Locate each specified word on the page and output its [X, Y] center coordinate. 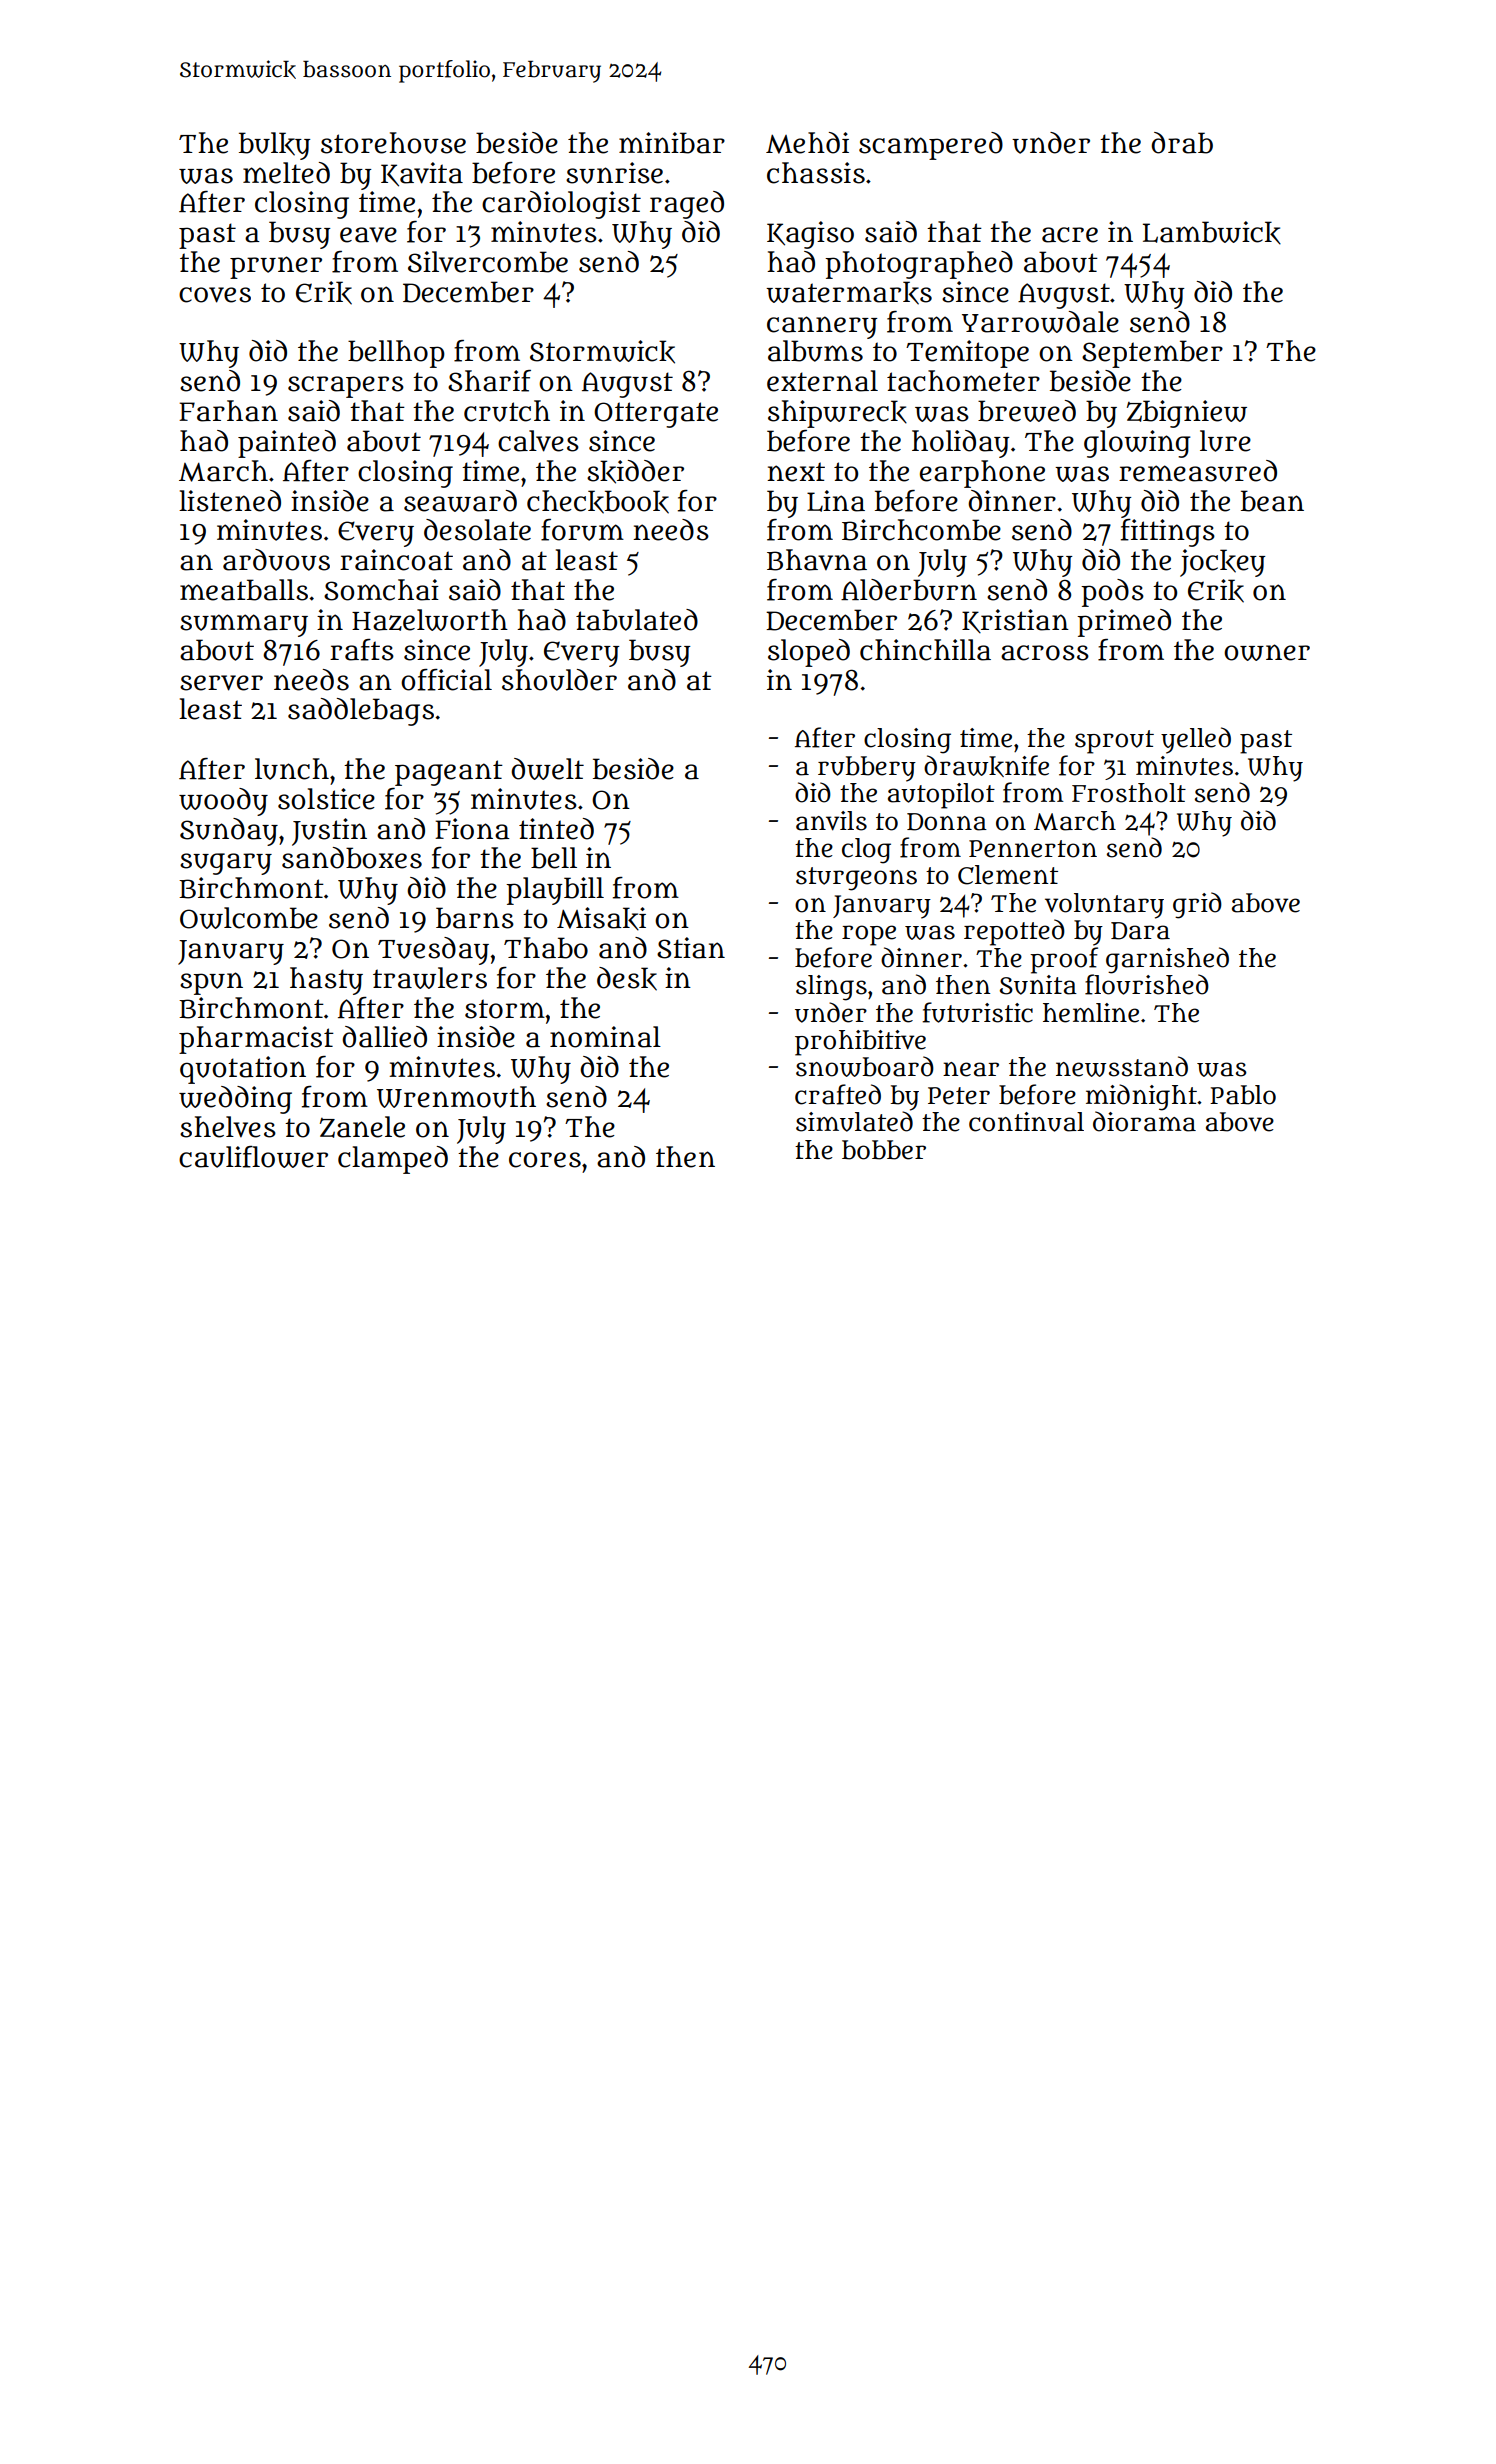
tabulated [637, 620]
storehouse [393, 143]
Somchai [381, 590]
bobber [884, 1150]
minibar [672, 143]
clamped [393, 1160]
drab [1182, 143]
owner [1267, 652]
